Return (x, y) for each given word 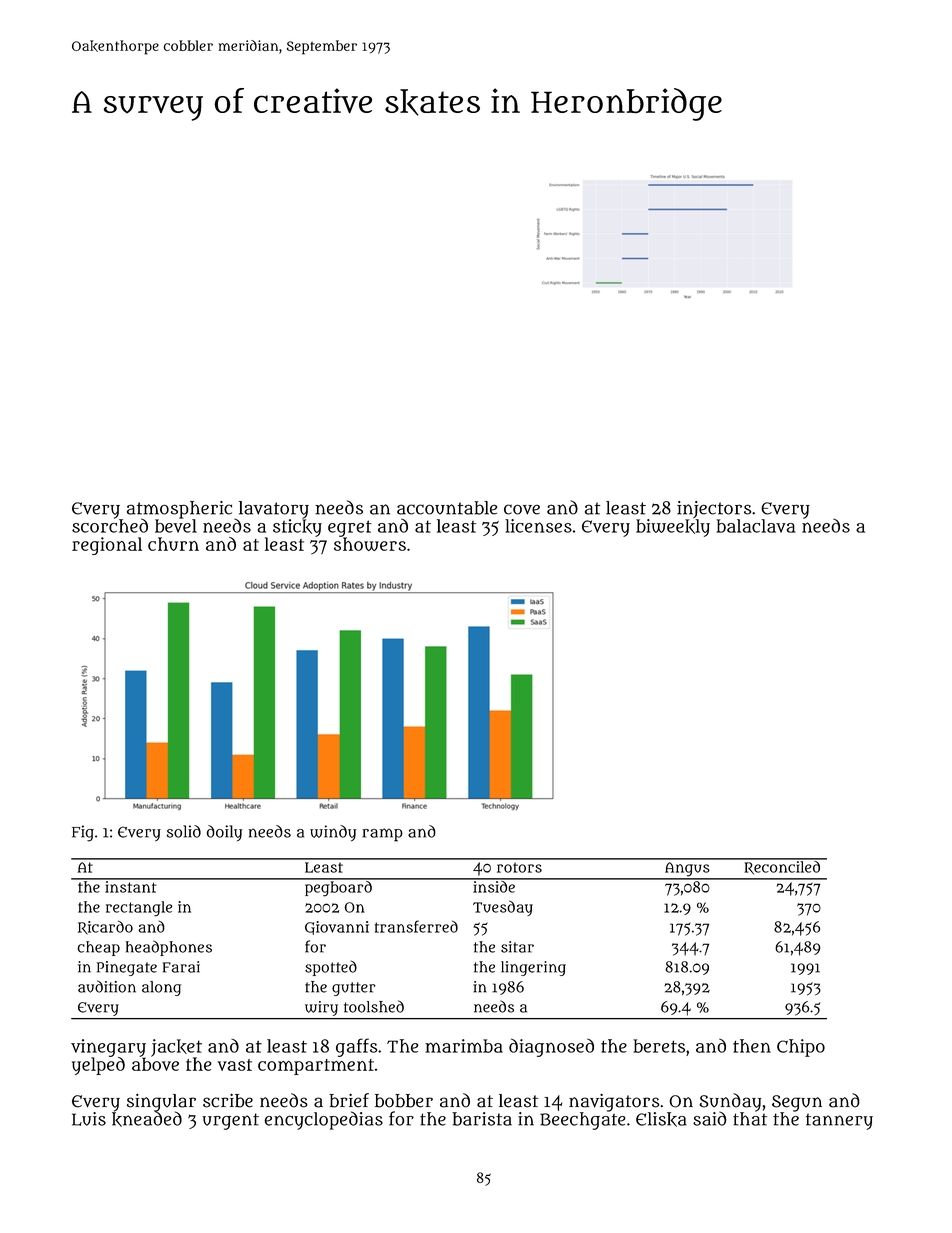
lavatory (274, 510)
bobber (404, 1101)
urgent (230, 1121)
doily (224, 833)
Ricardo (105, 927)
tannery (839, 1121)
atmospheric (181, 510)
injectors (714, 510)
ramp (383, 835)
